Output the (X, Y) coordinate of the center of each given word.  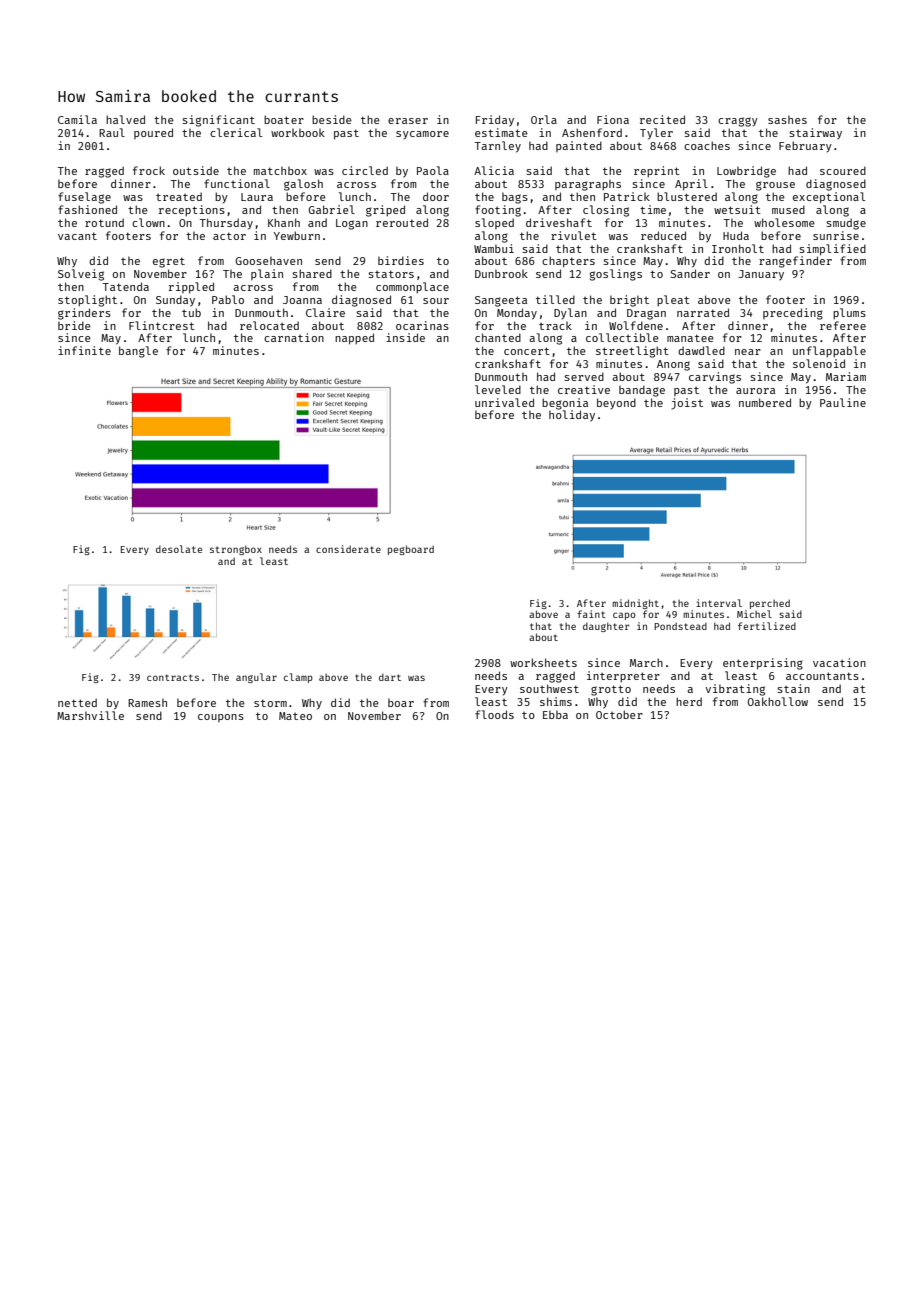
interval (719, 603)
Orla (544, 119)
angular (256, 678)
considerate (348, 549)
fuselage (84, 198)
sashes (787, 120)
